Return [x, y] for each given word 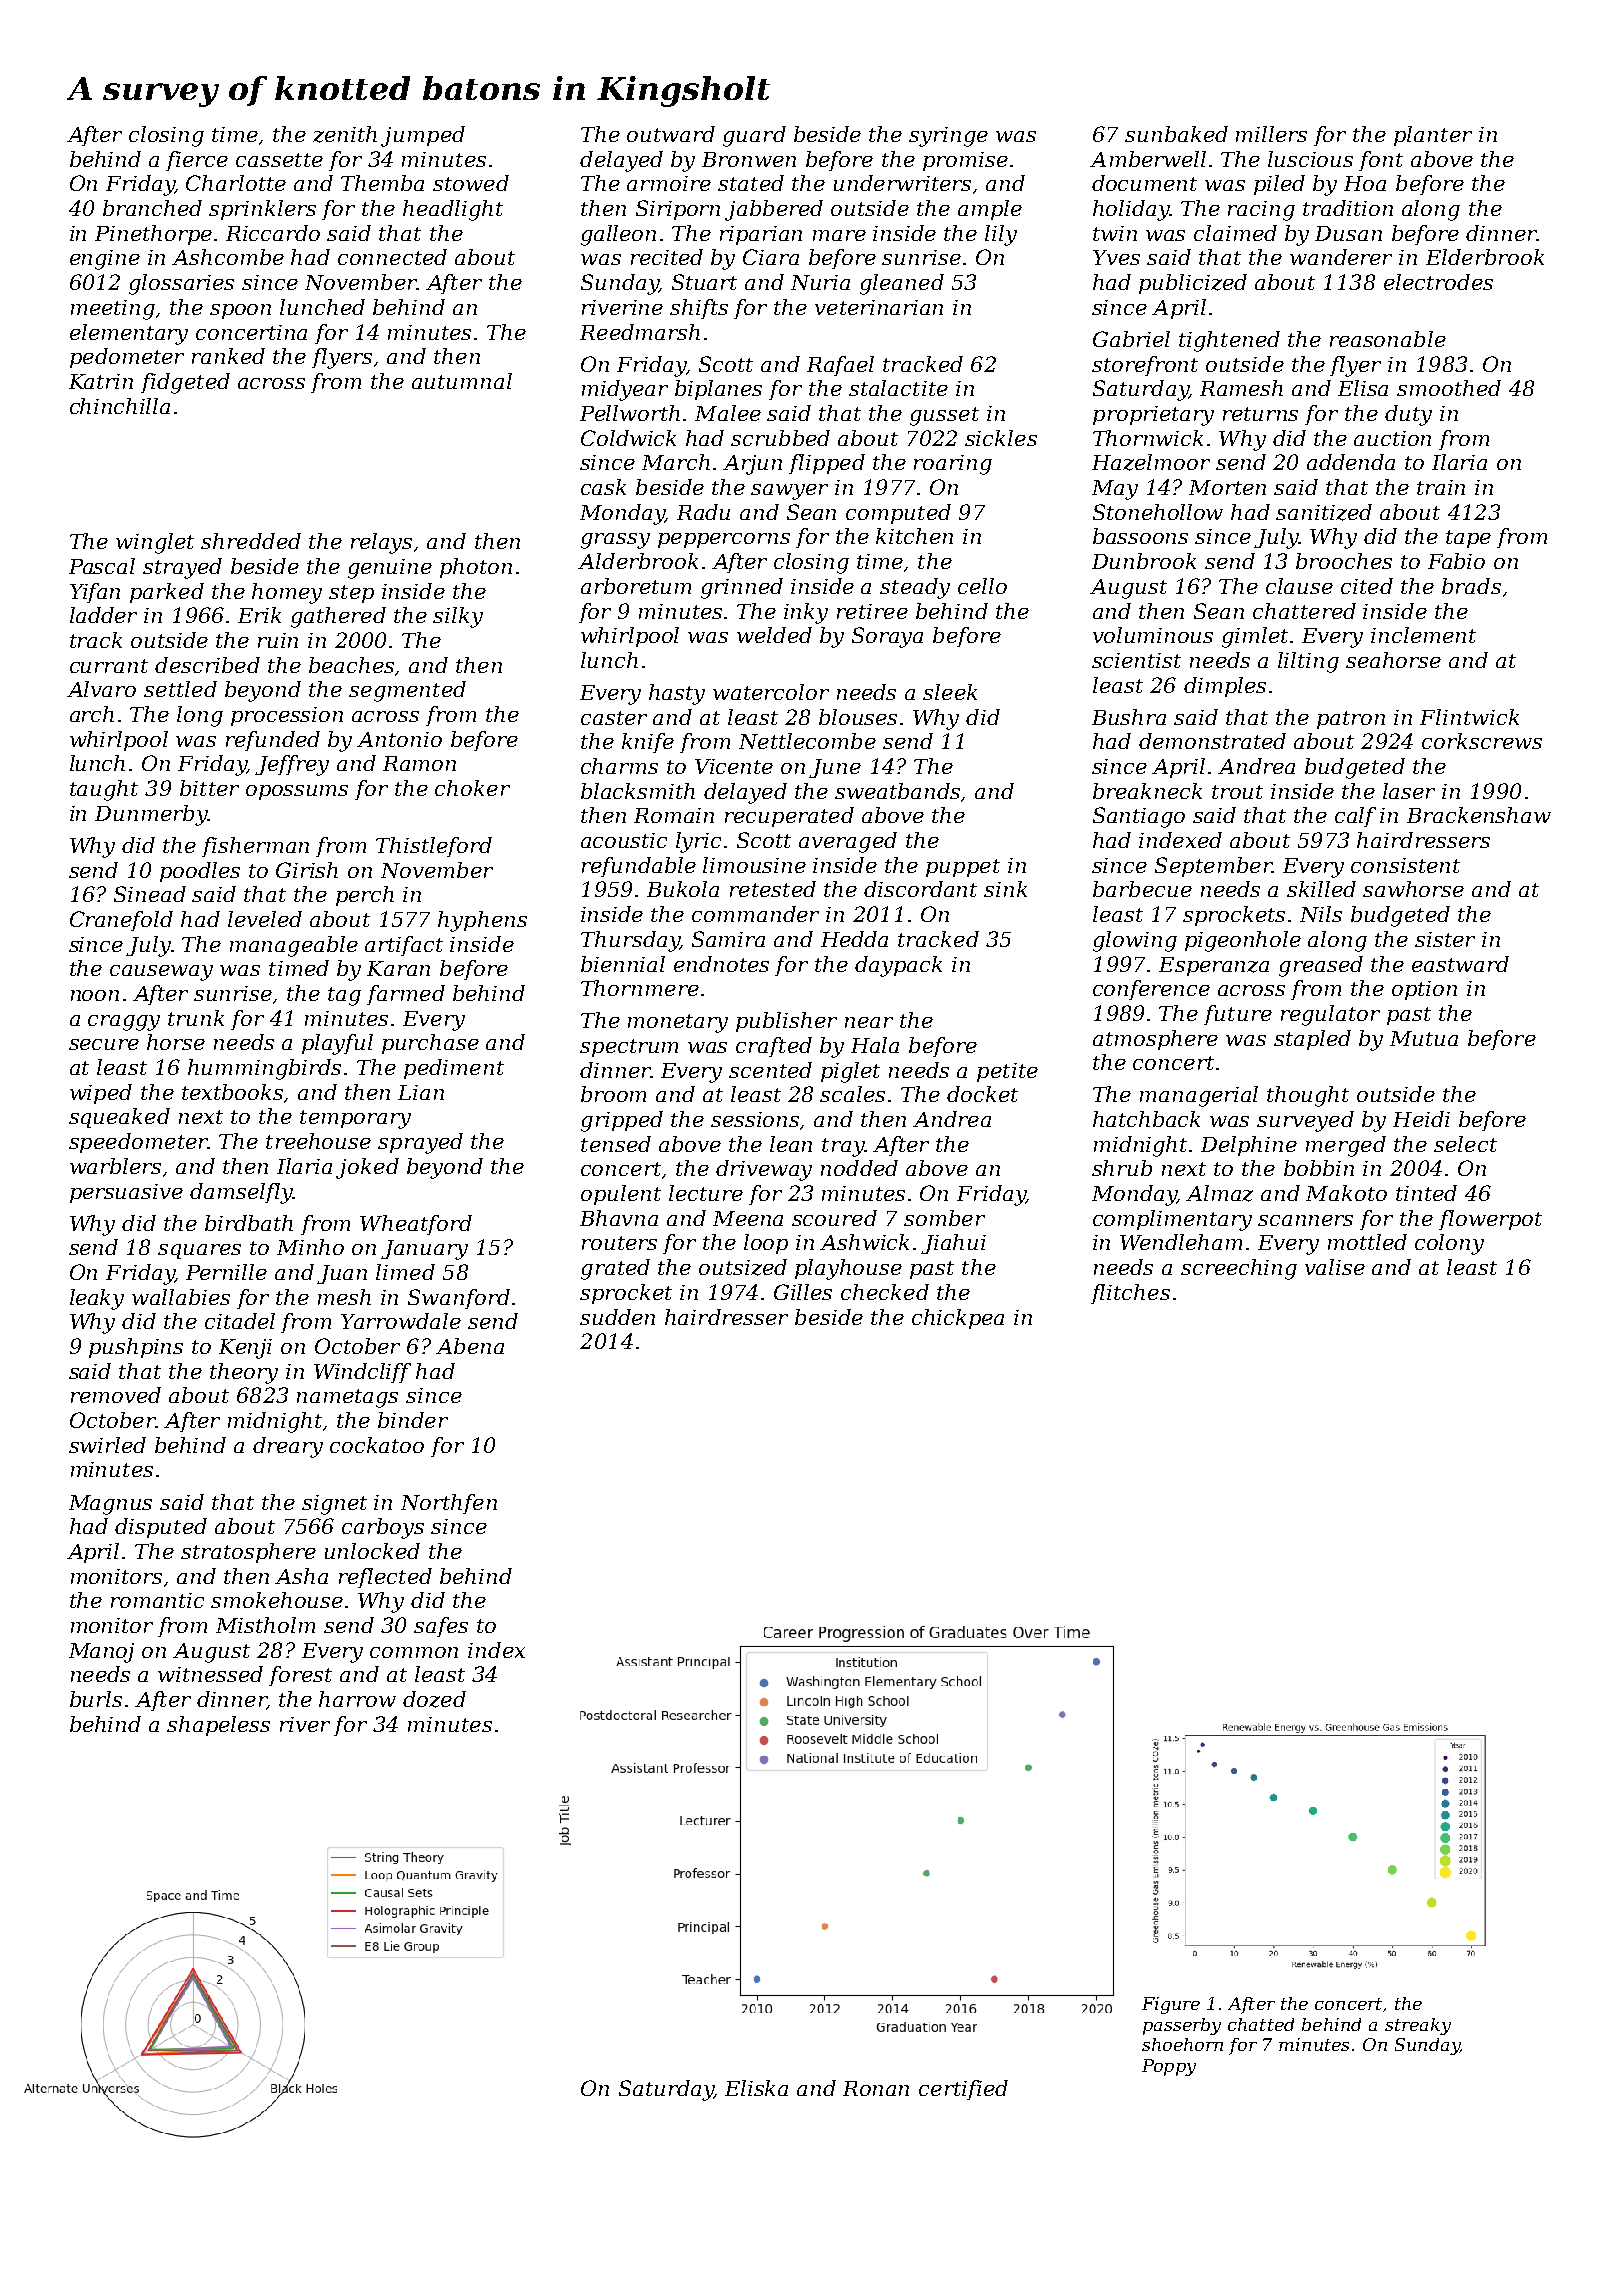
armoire [669, 183]
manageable [294, 946]
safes [441, 1627]
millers [1271, 134]
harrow [357, 1699]
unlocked [372, 1551]
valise [1335, 1267]
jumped [423, 136]
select [1465, 1144]
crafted [774, 1047]
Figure [1171, 2005]
